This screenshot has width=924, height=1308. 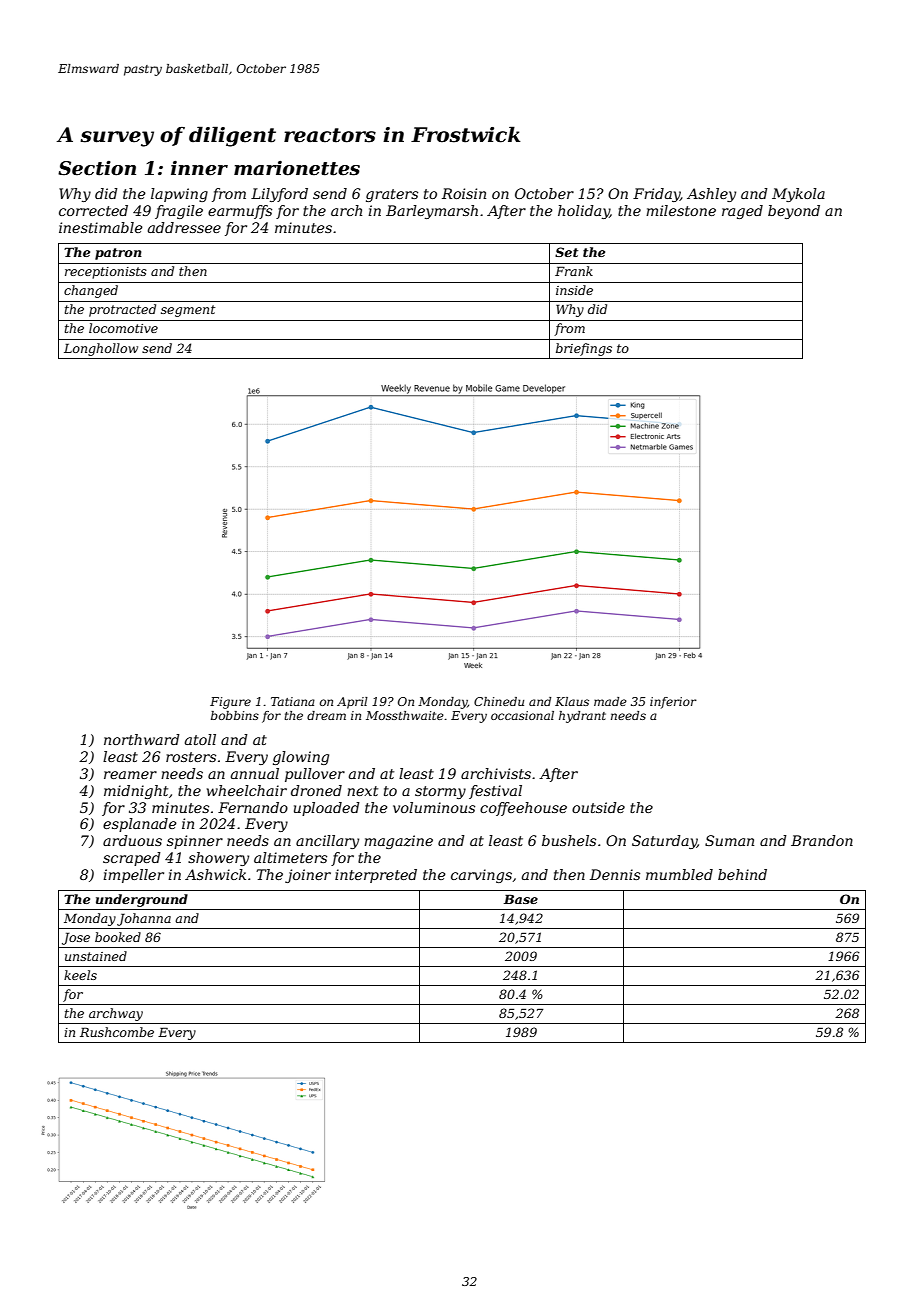 What do you see at coordinates (610, 701) in the screenshot?
I see `made` at bounding box center [610, 701].
